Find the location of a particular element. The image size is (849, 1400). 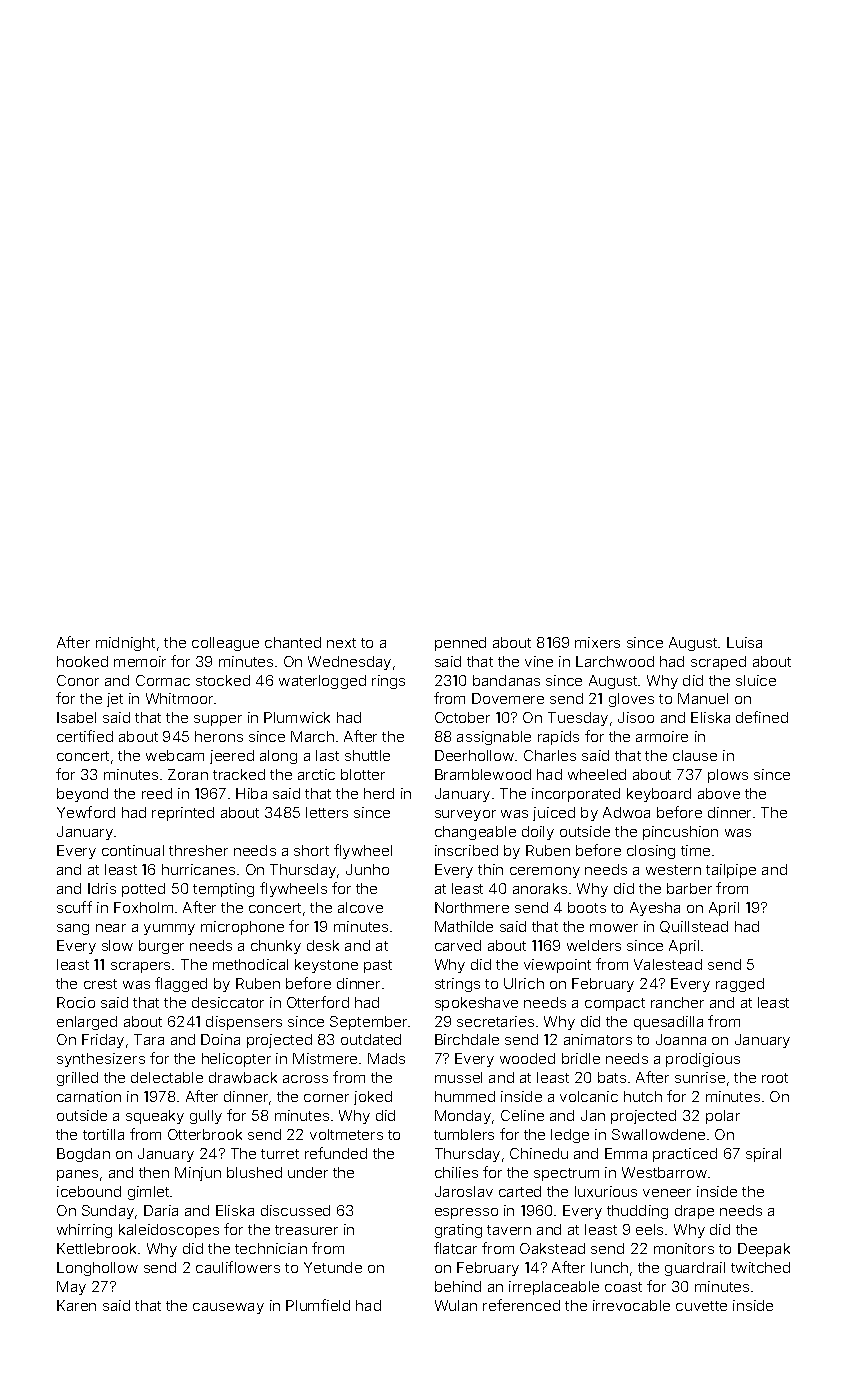

tortilla is located at coordinates (103, 1134).
